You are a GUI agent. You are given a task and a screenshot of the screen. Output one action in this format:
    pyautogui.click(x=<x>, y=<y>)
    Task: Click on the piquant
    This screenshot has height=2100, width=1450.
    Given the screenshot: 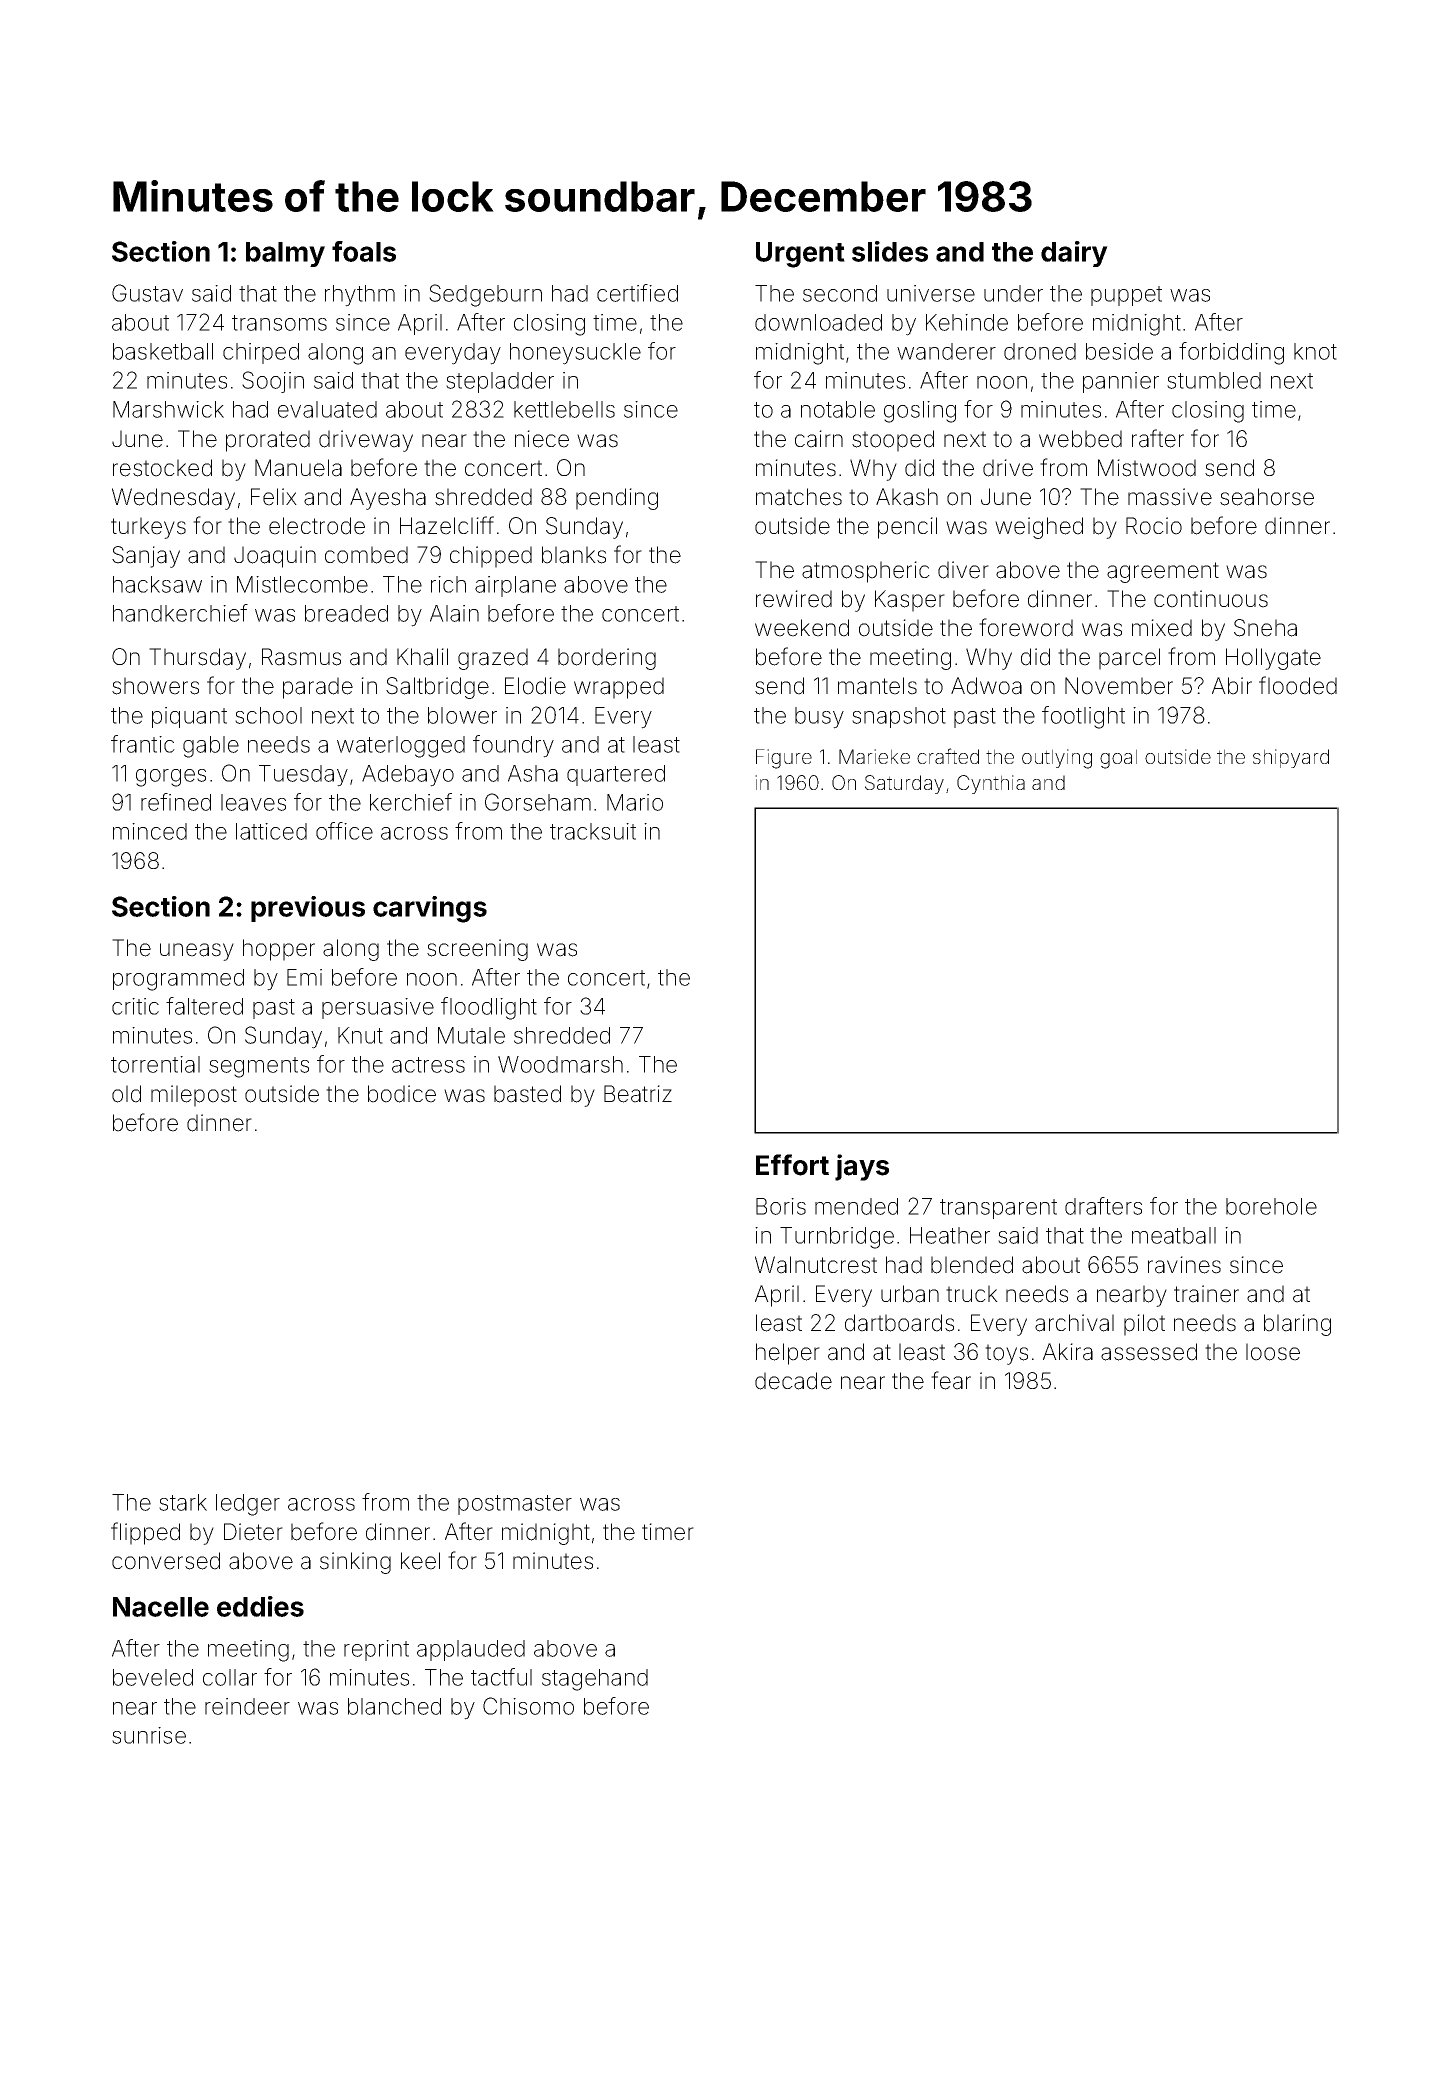 What is the action you would take?
    pyautogui.click(x=189, y=717)
